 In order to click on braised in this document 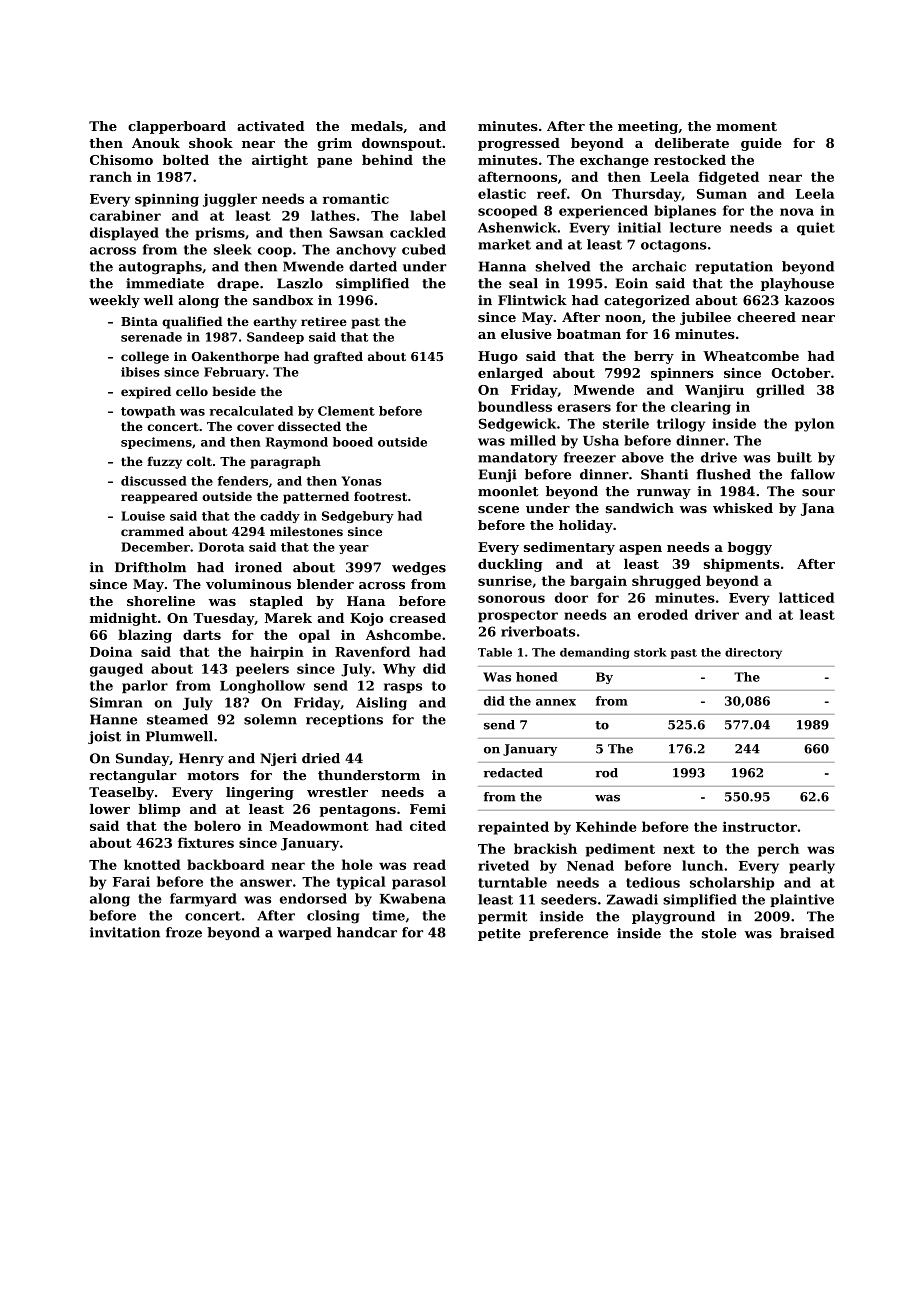, I will do `click(807, 933)`.
